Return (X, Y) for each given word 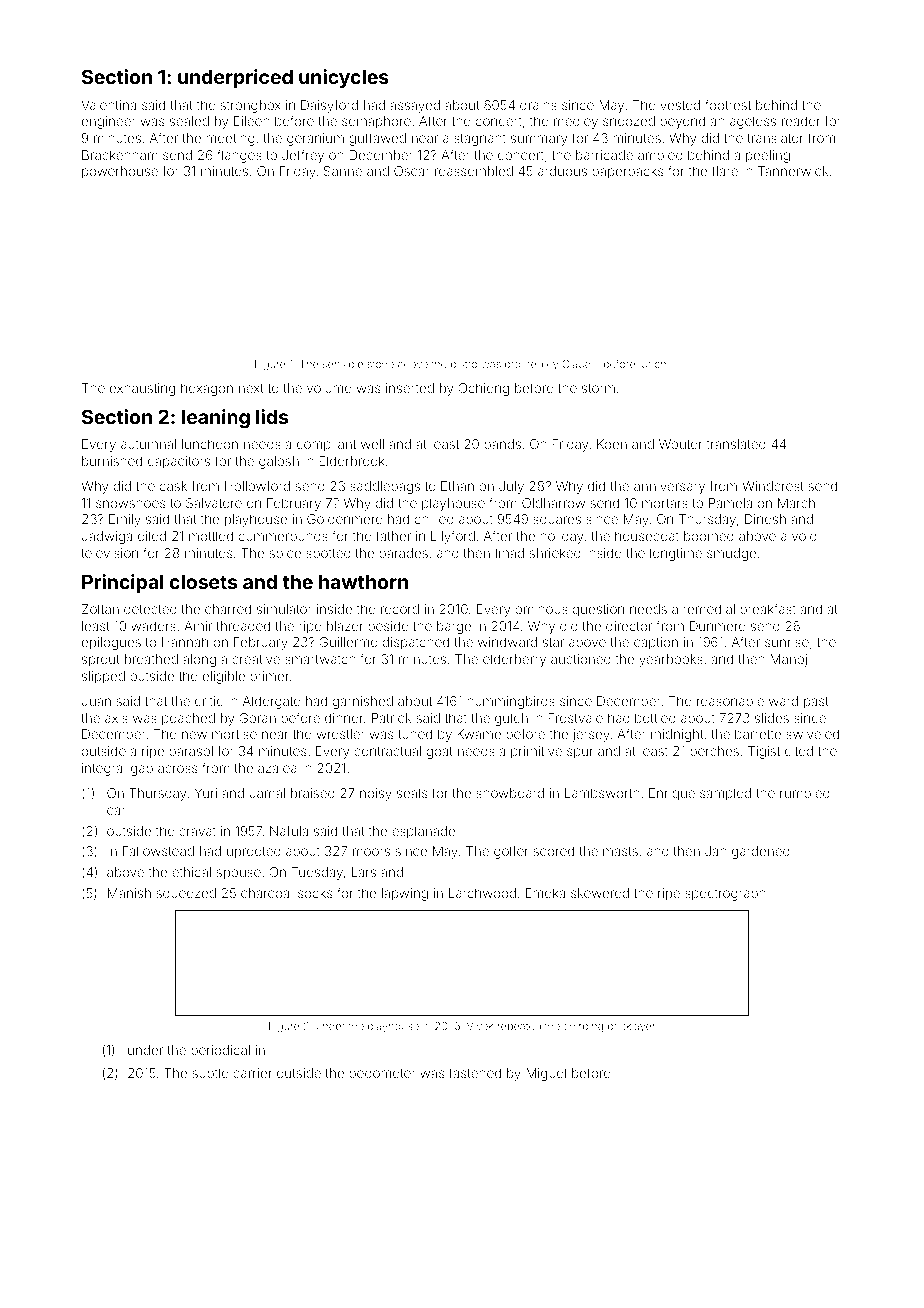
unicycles (344, 78)
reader (801, 121)
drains (538, 105)
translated (736, 444)
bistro (464, 364)
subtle (211, 1073)
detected (150, 609)
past (816, 703)
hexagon (207, 389)
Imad (510, 553)
